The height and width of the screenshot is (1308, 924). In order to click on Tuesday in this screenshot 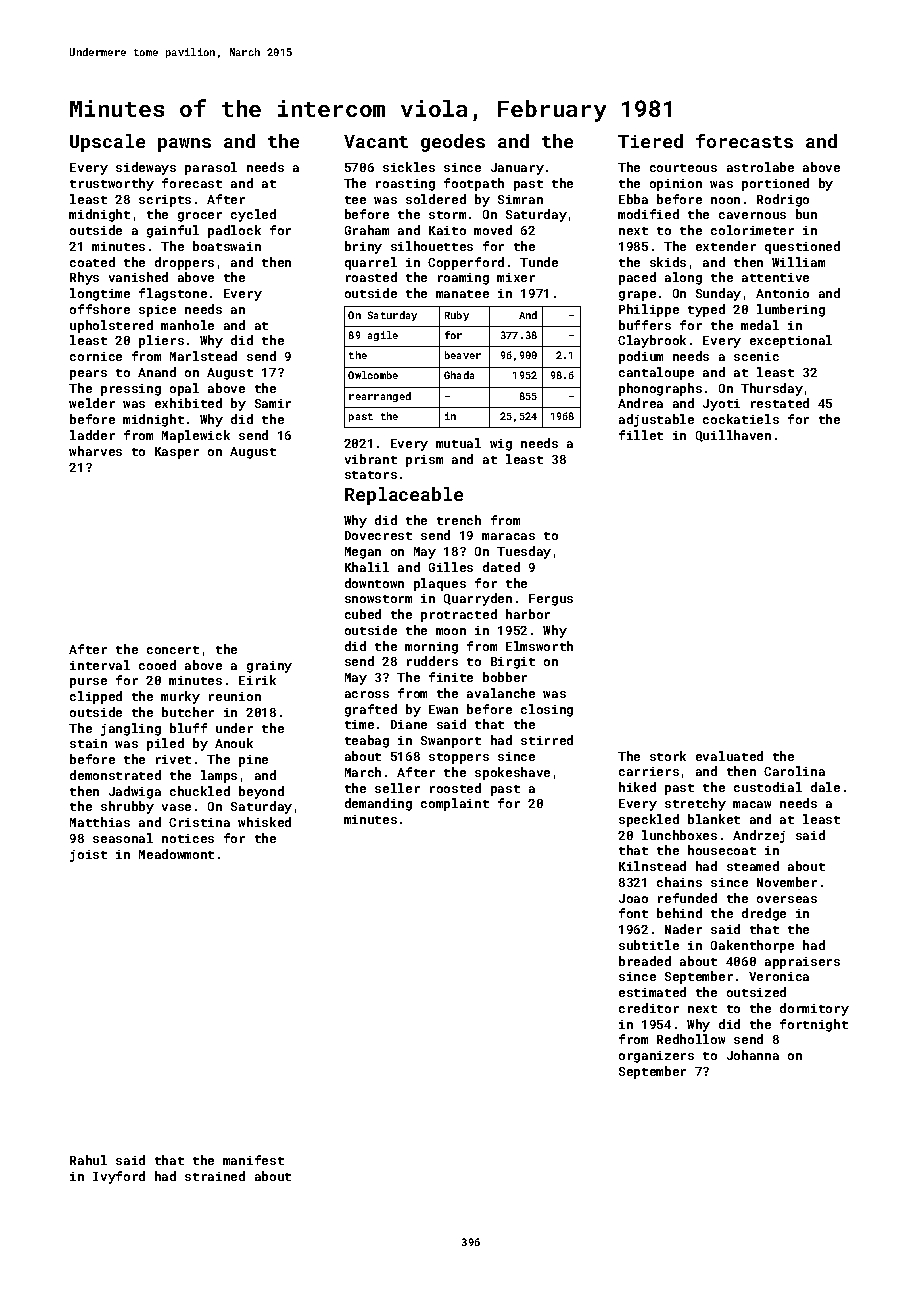, I will do `click(524, 552)`.
